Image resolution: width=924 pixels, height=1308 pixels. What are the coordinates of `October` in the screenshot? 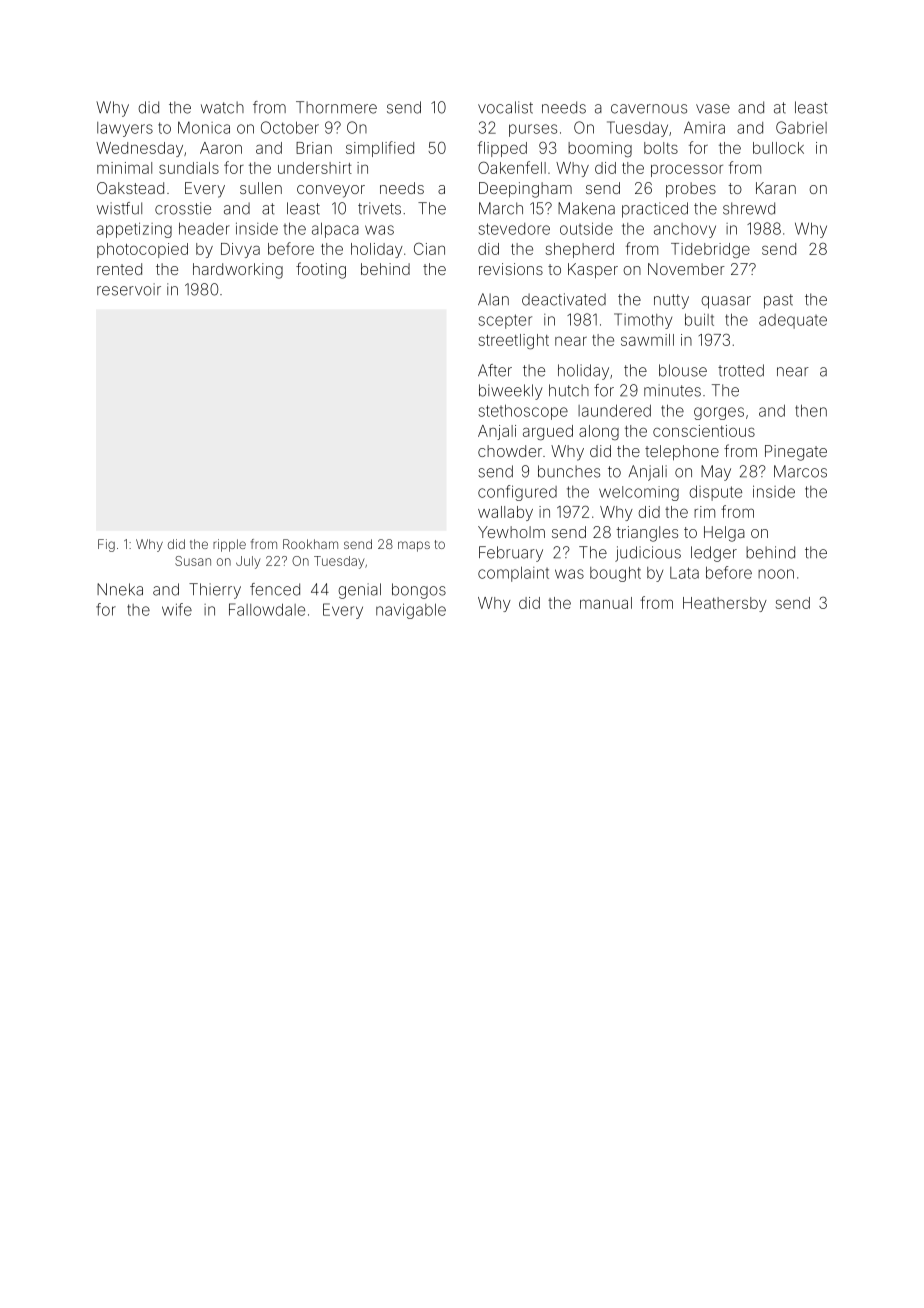 It's located at (290, 127).
